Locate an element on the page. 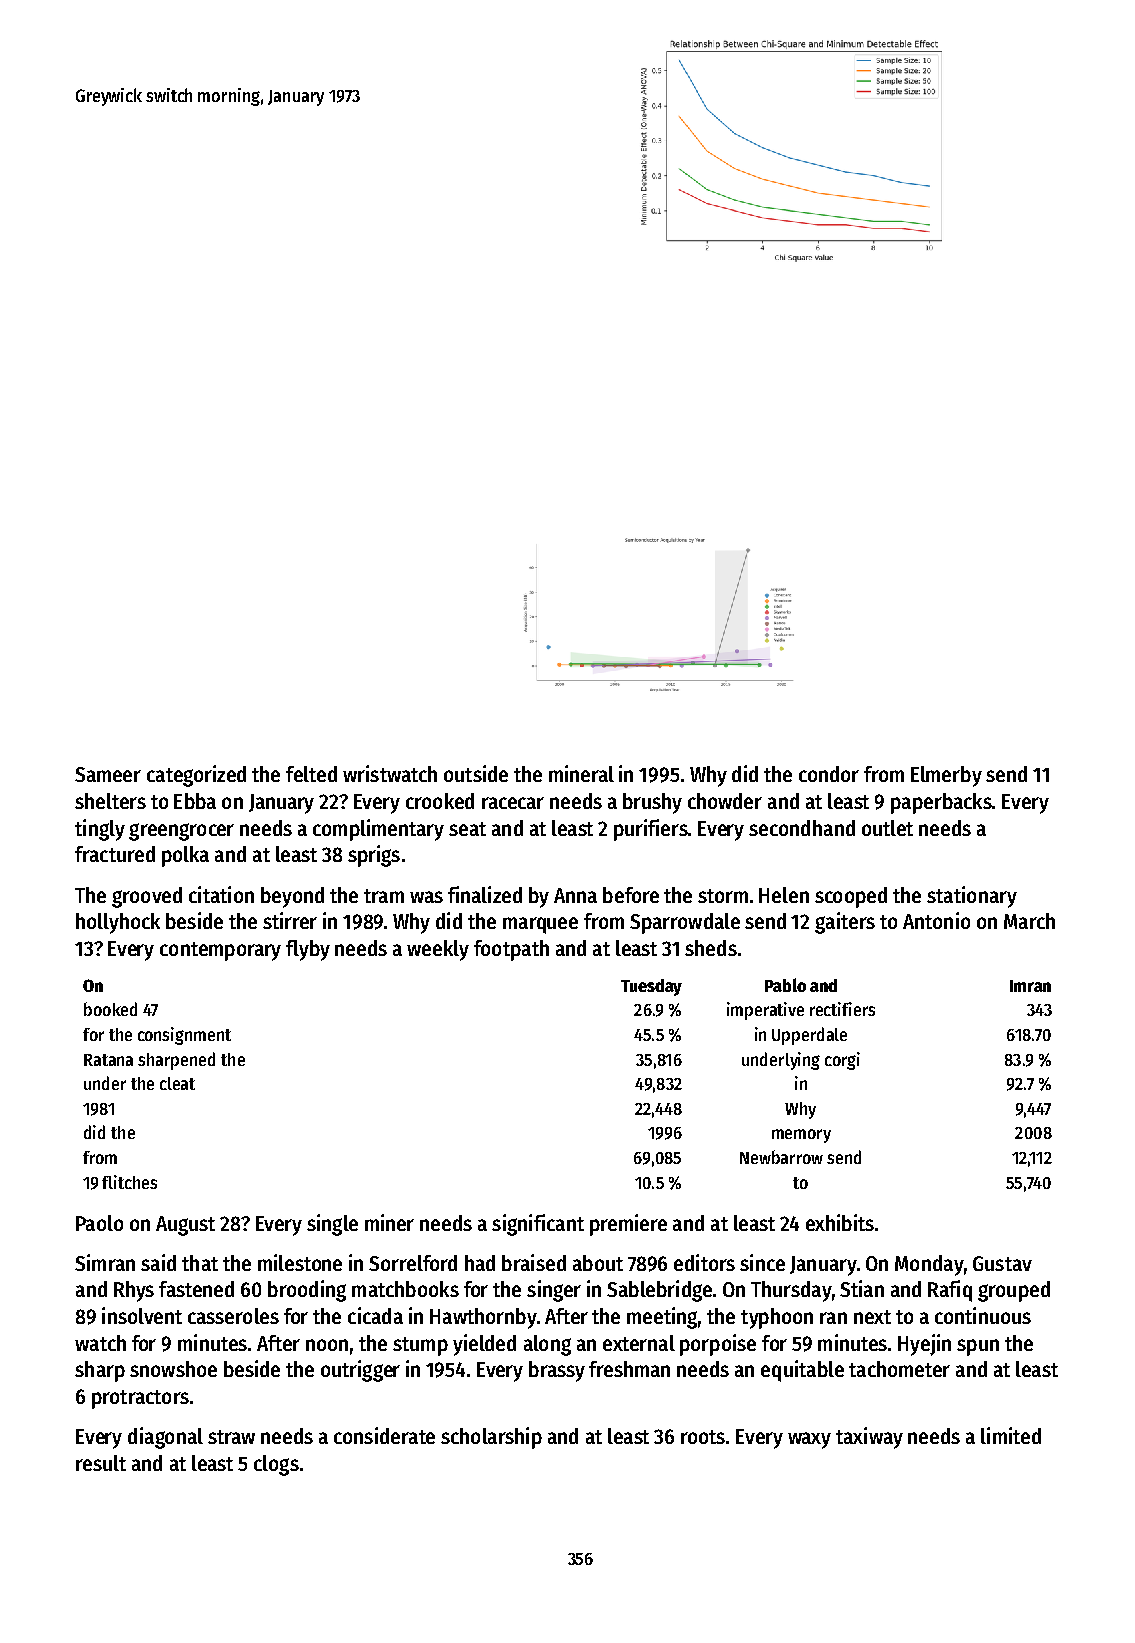 Image resolution: width=1135 pixels, height=1643 pixels. Hyejin is located at coordinates (924, 1345).
